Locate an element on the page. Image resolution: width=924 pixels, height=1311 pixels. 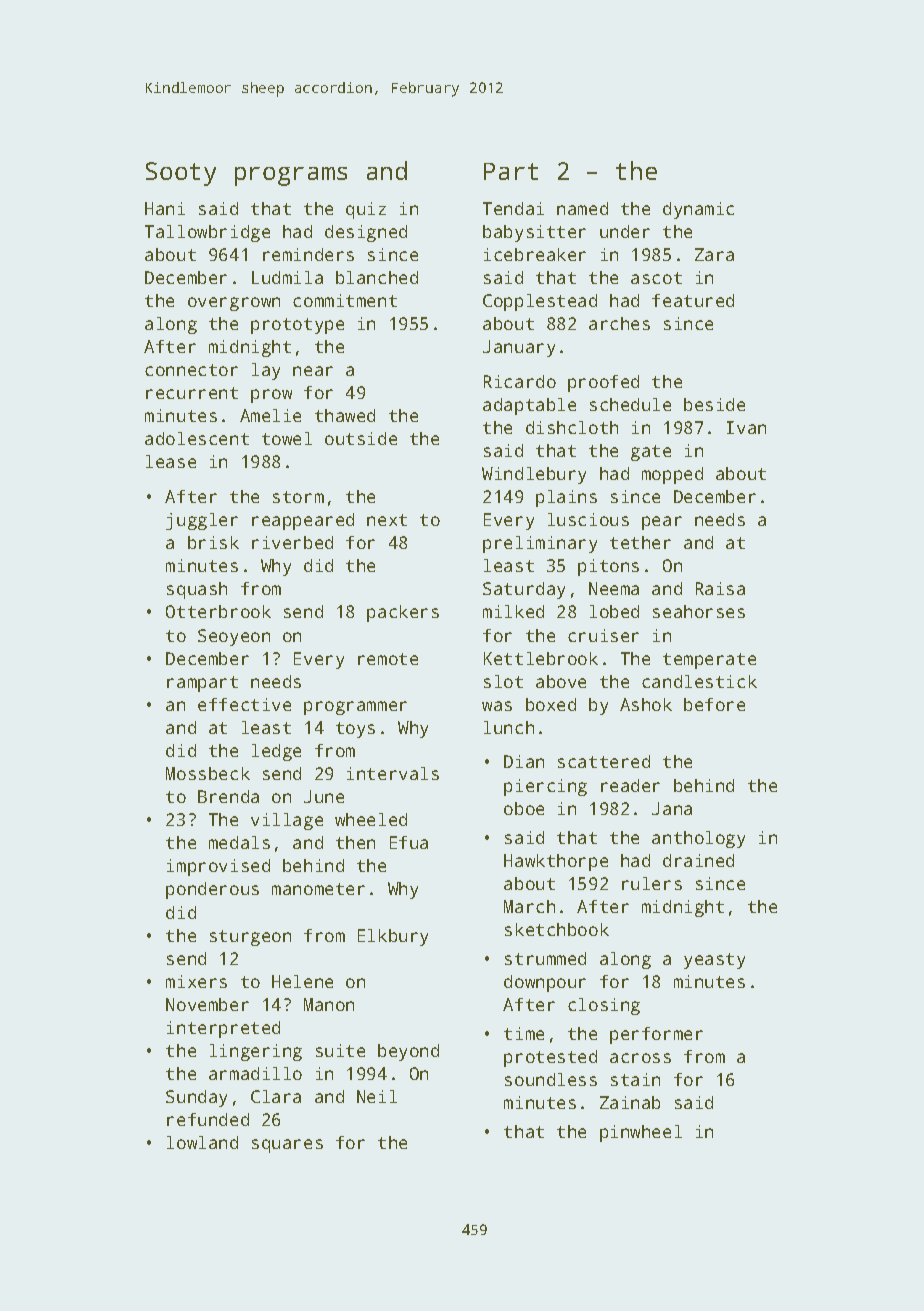
anthology is located at coordinates (698, 839).
